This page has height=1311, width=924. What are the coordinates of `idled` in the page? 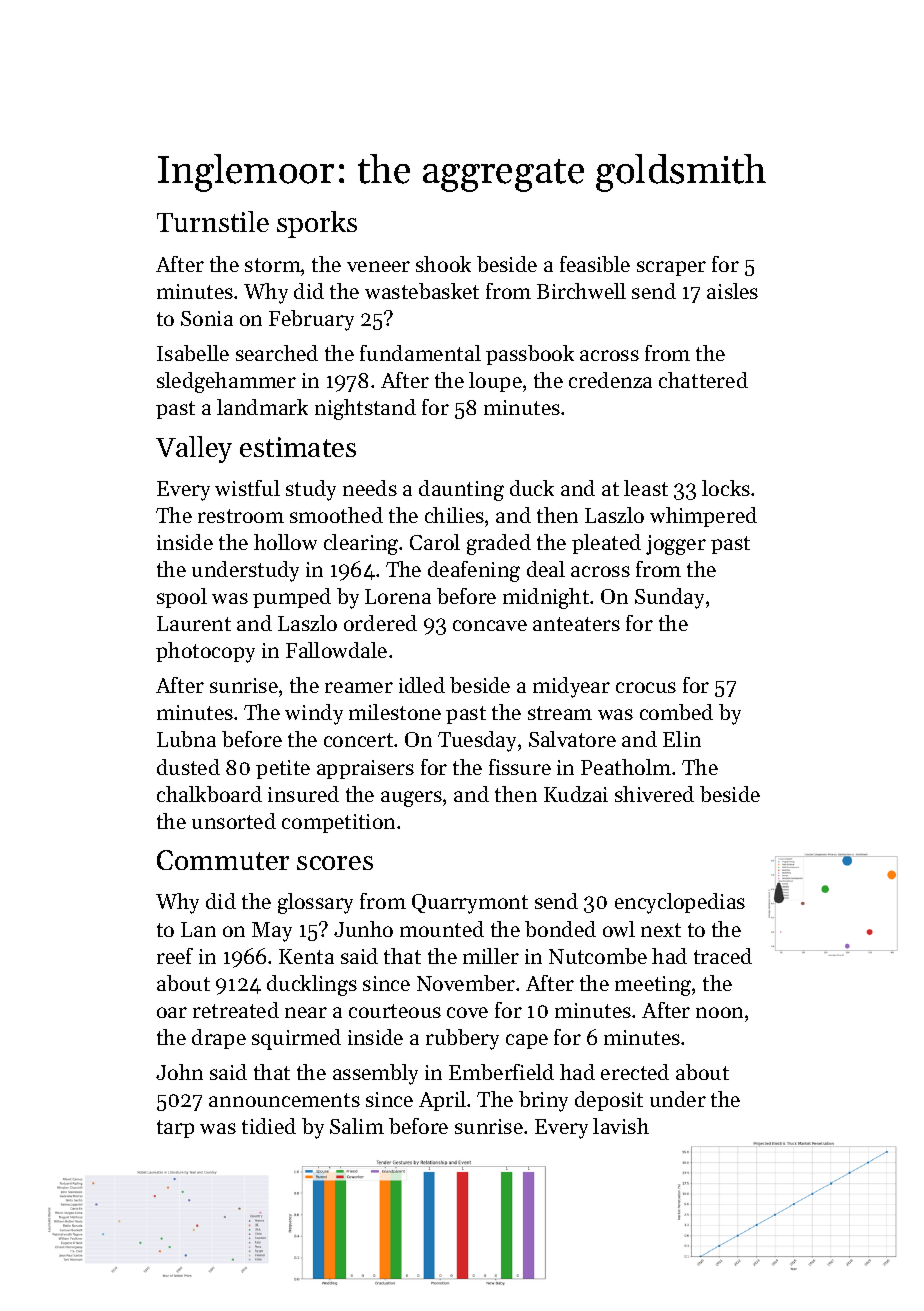 It's located at (422, 685).
